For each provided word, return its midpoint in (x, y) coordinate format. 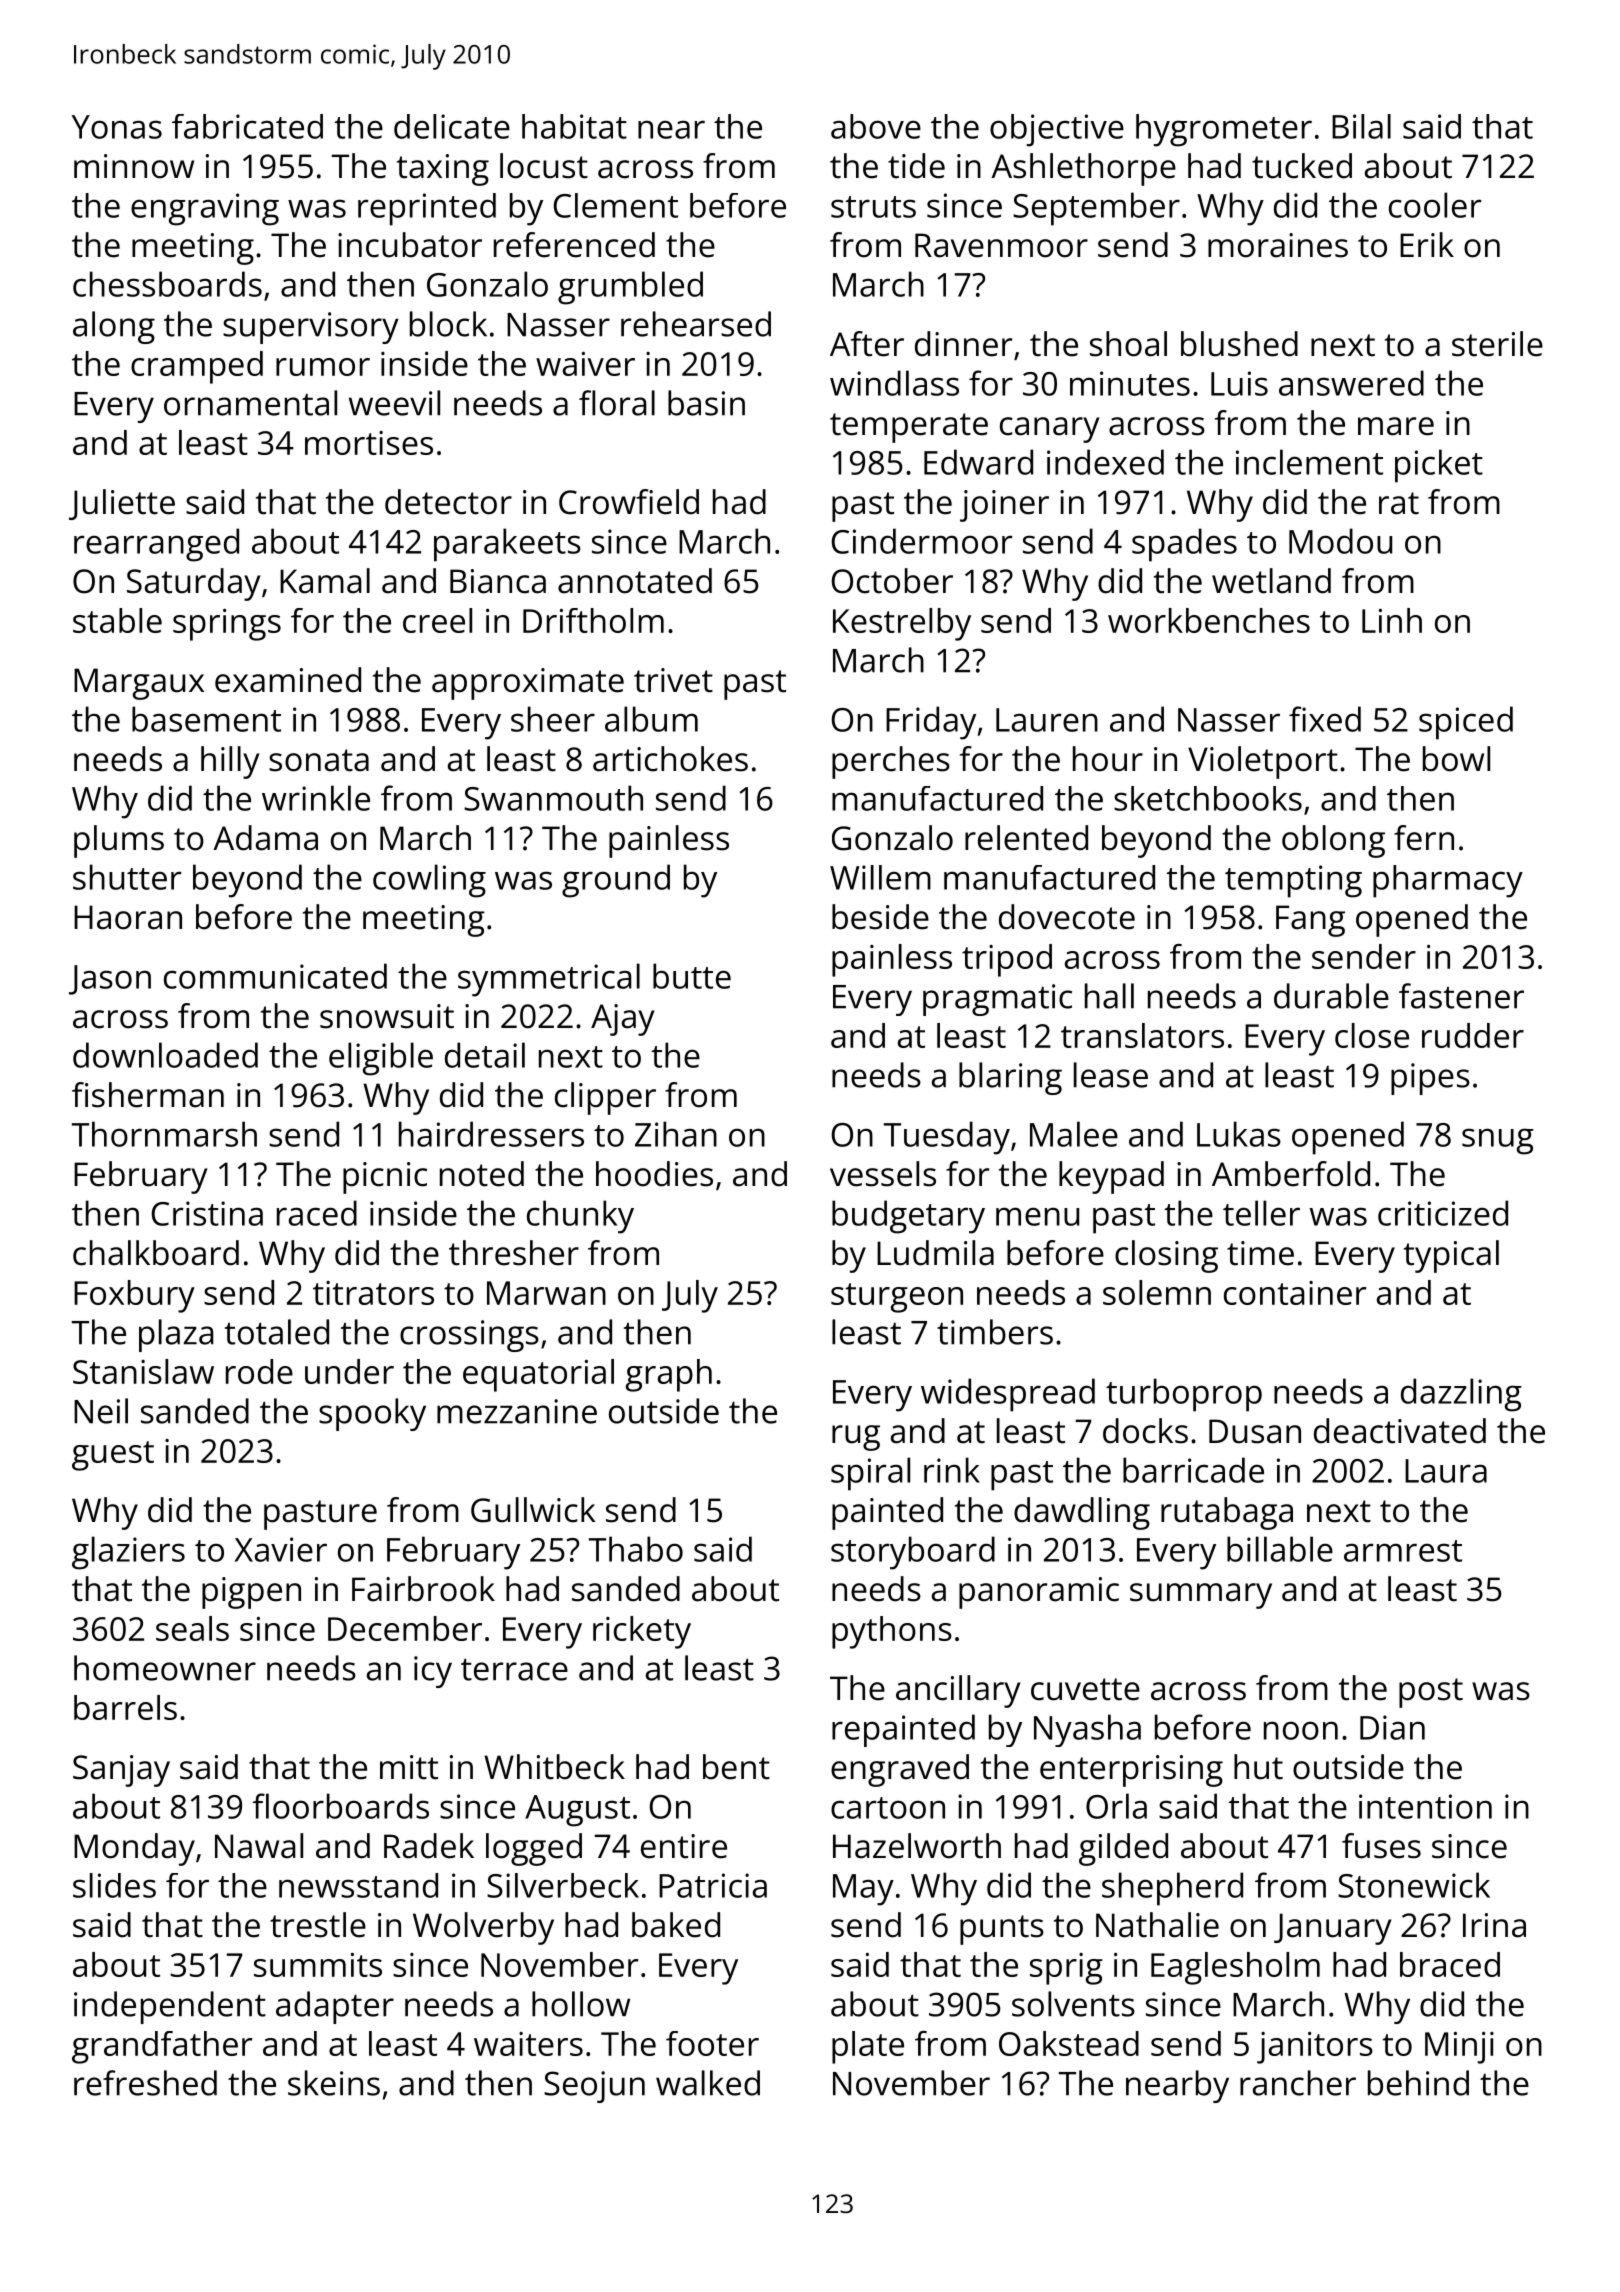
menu (1037, 1216)
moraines (1278, 245)
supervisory (311, 328)
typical (1451, 1256)
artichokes (670, 759)
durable (1331, 996)
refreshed (145, 2083)
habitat (574, 126)
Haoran (128, 917)
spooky (372, 1414)
